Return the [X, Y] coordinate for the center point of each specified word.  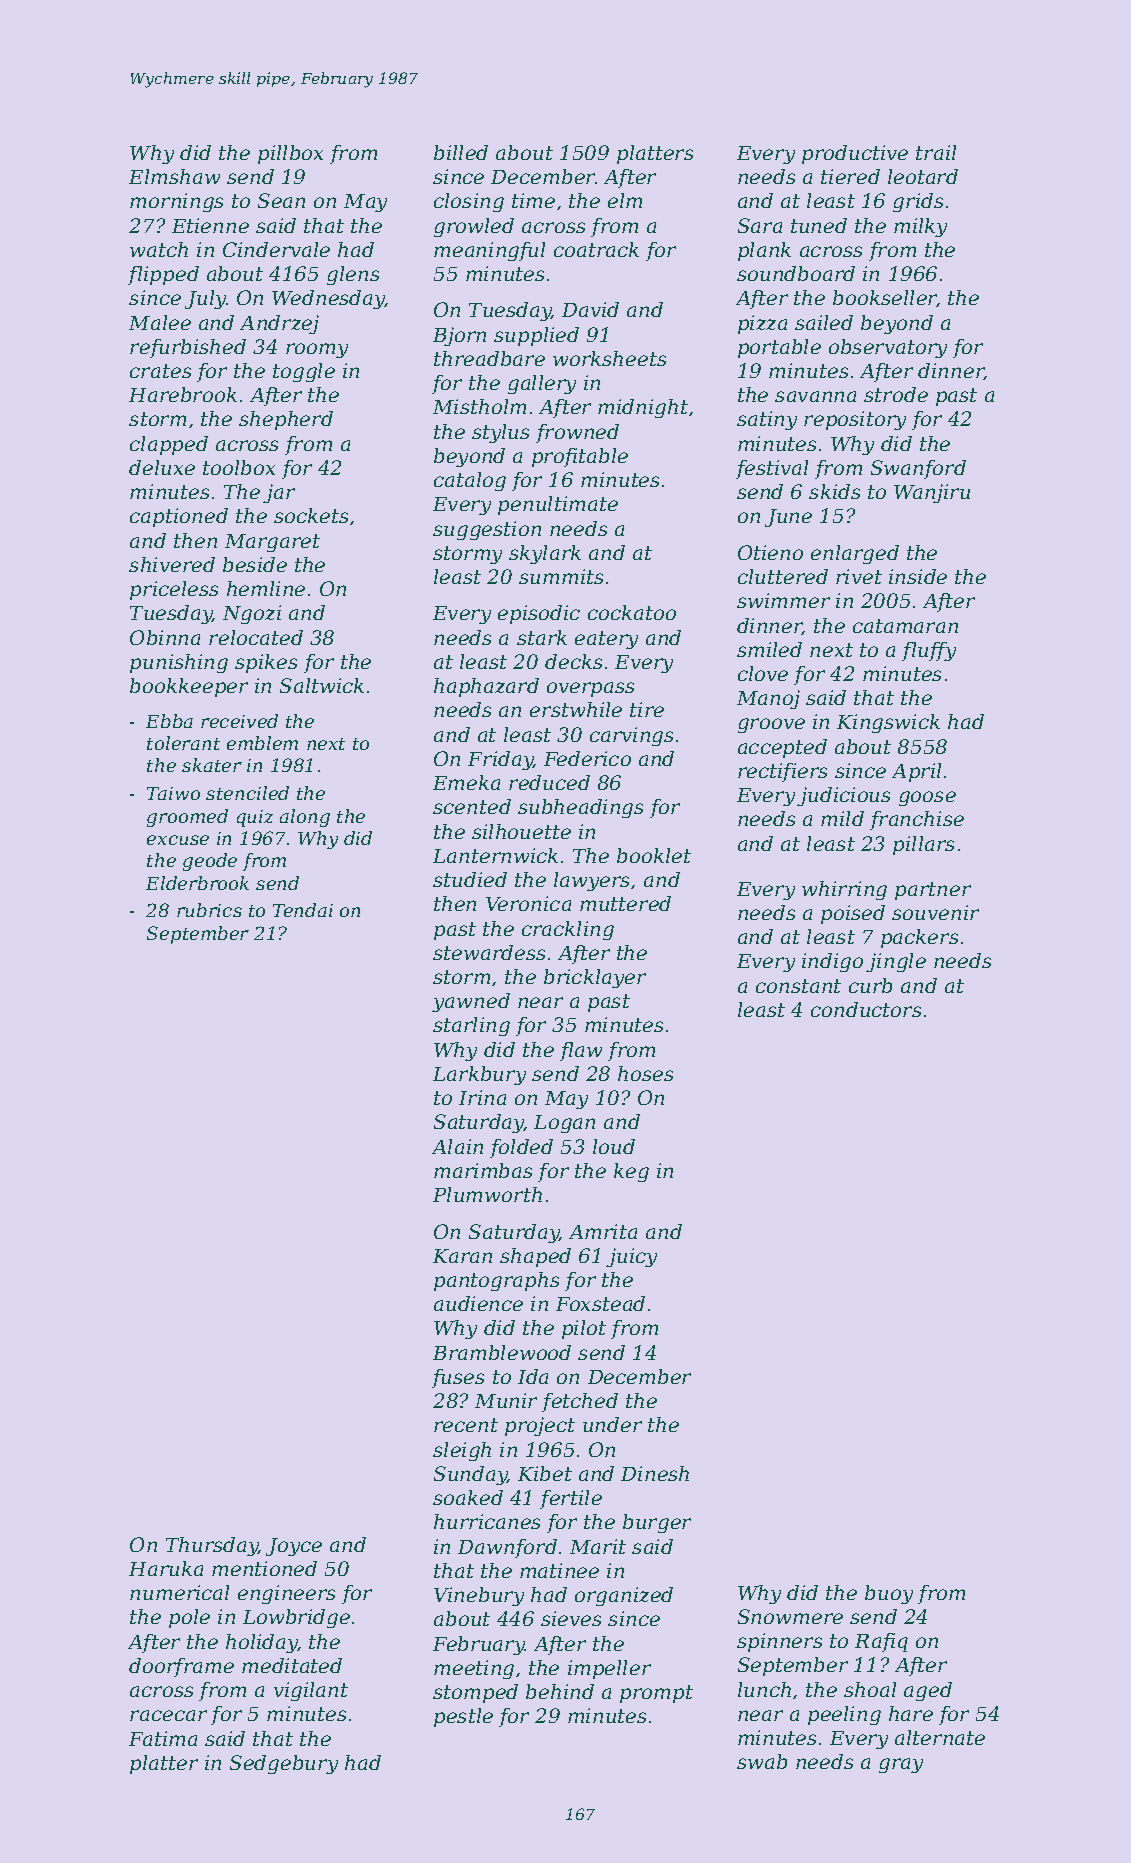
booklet [654, 855]
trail [936, 152]
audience [478, 1303]
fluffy [929, 651]
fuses [458, 1378]
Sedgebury [284, 1764]
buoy [889, 1594]
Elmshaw [174, 176]
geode [210, 862]
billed [461, 152]
